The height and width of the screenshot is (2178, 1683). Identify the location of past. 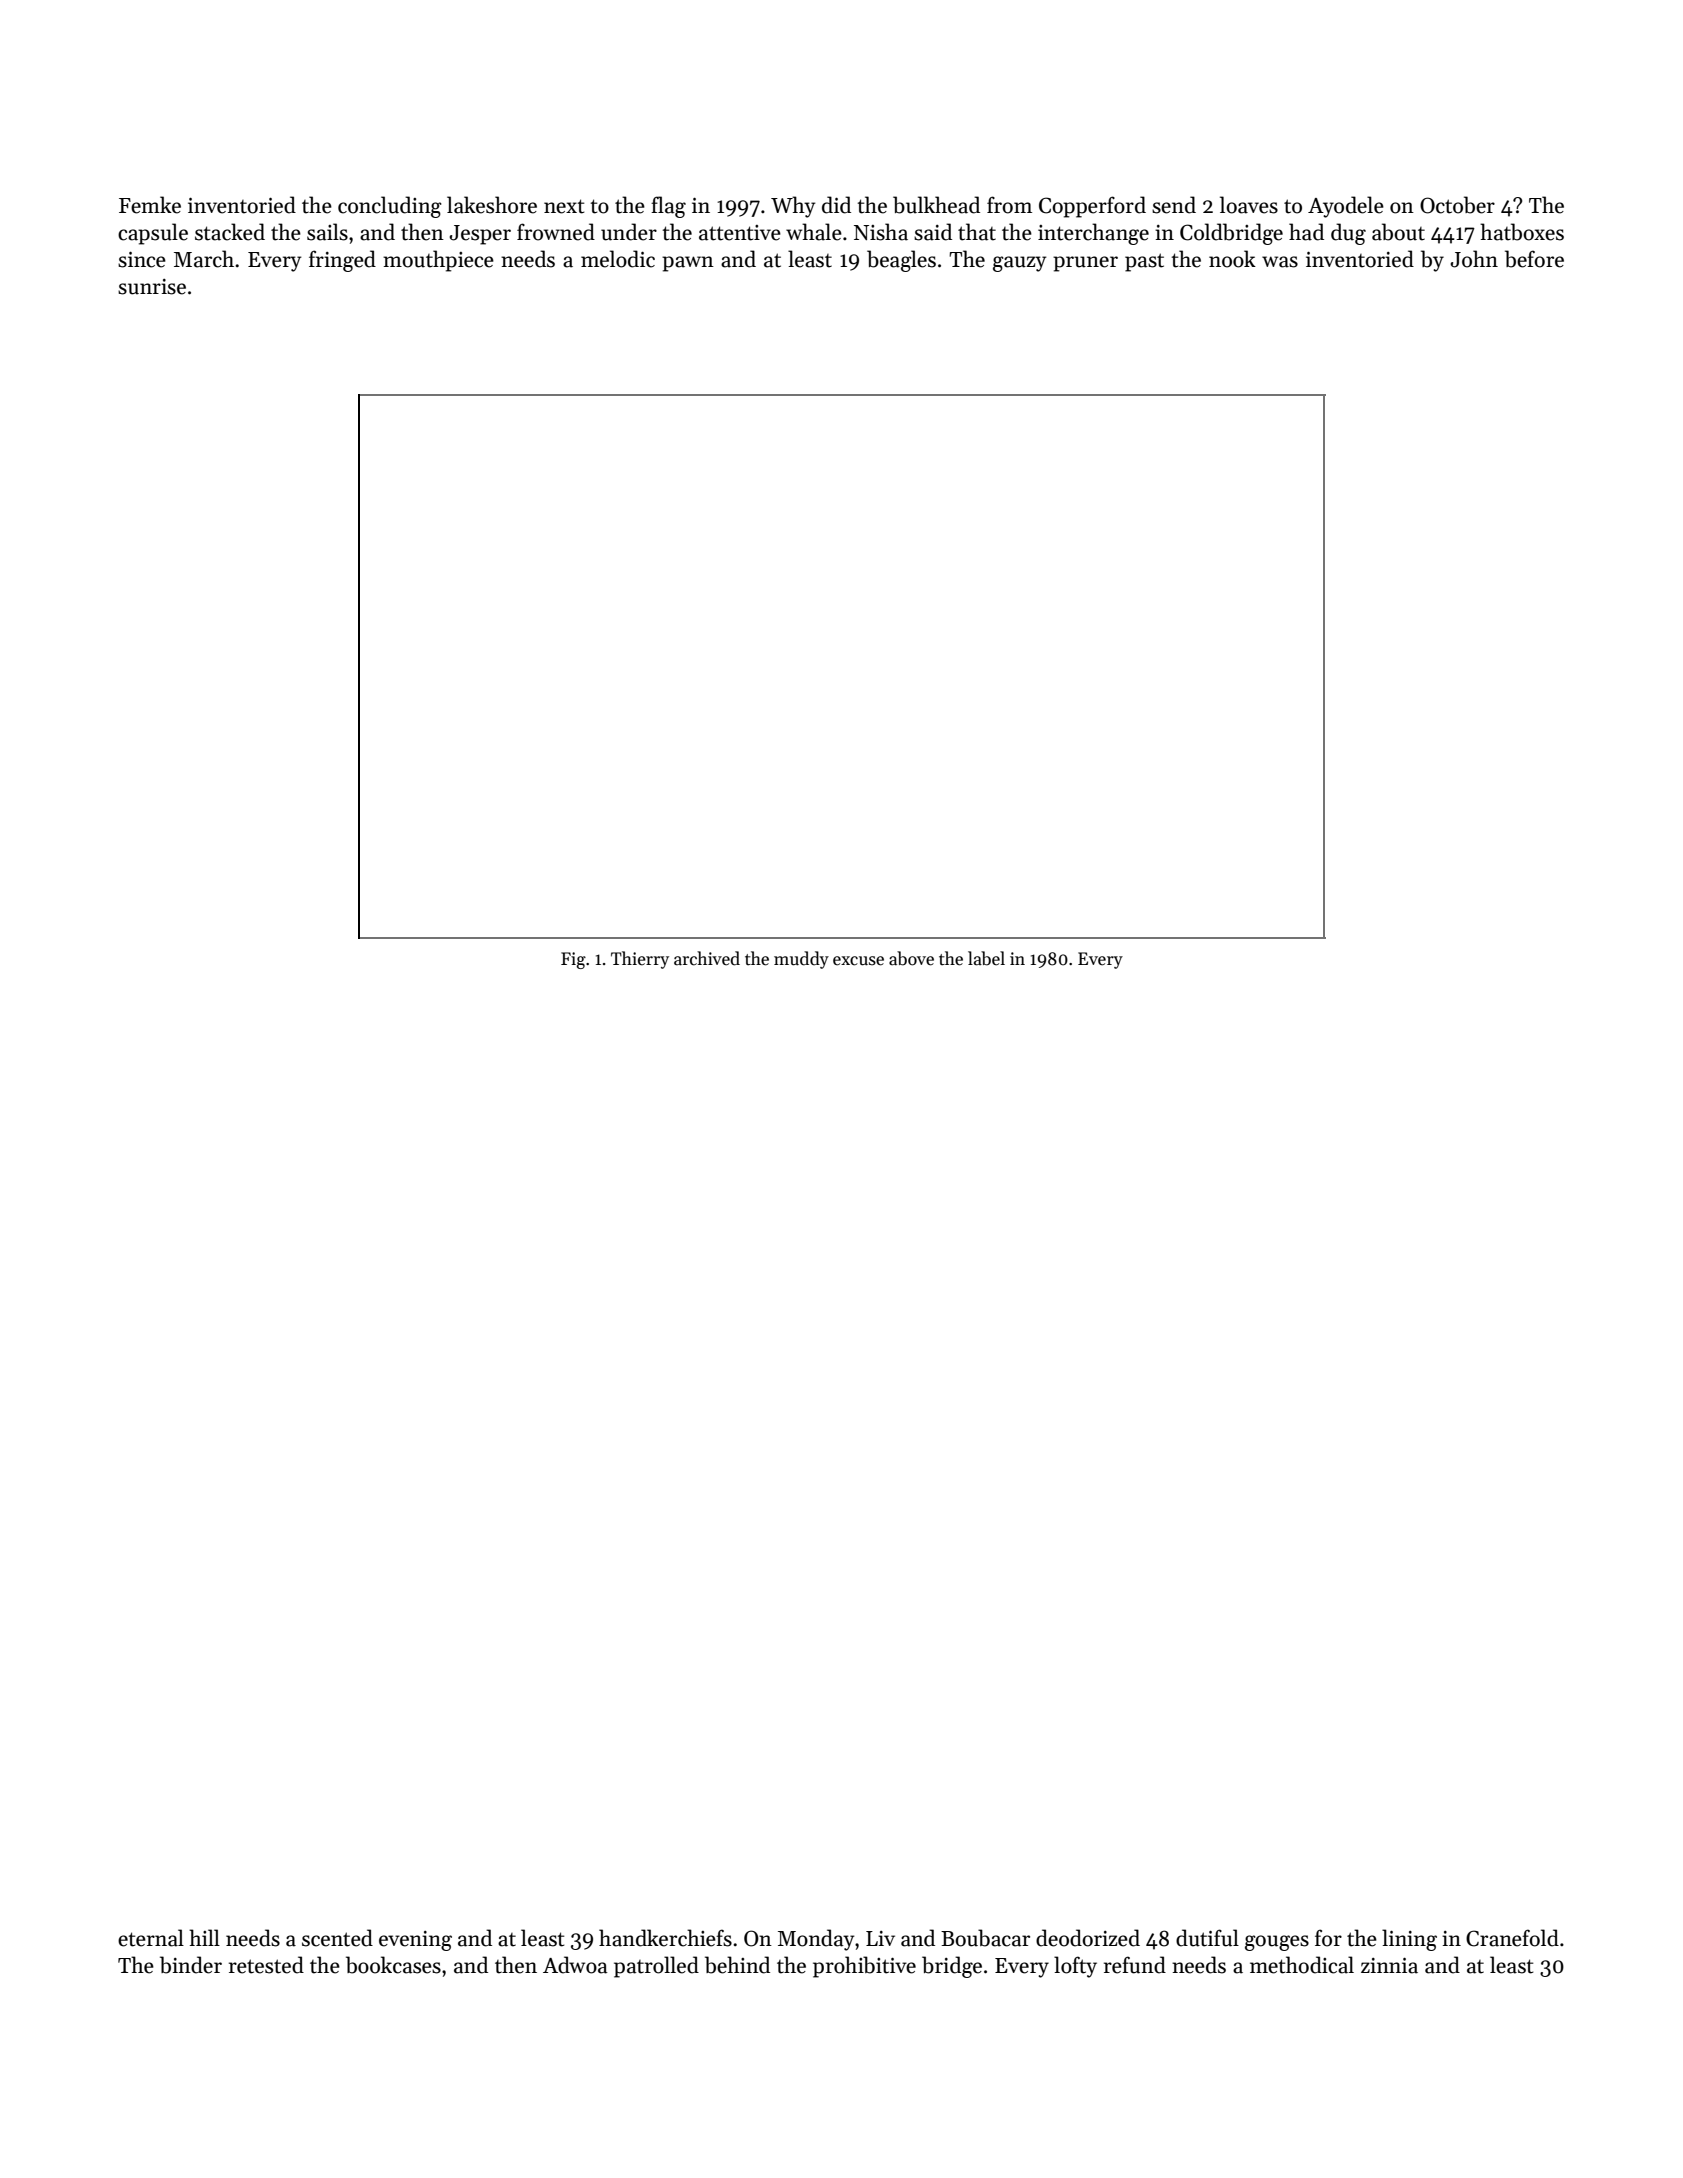
(1144, 262).
